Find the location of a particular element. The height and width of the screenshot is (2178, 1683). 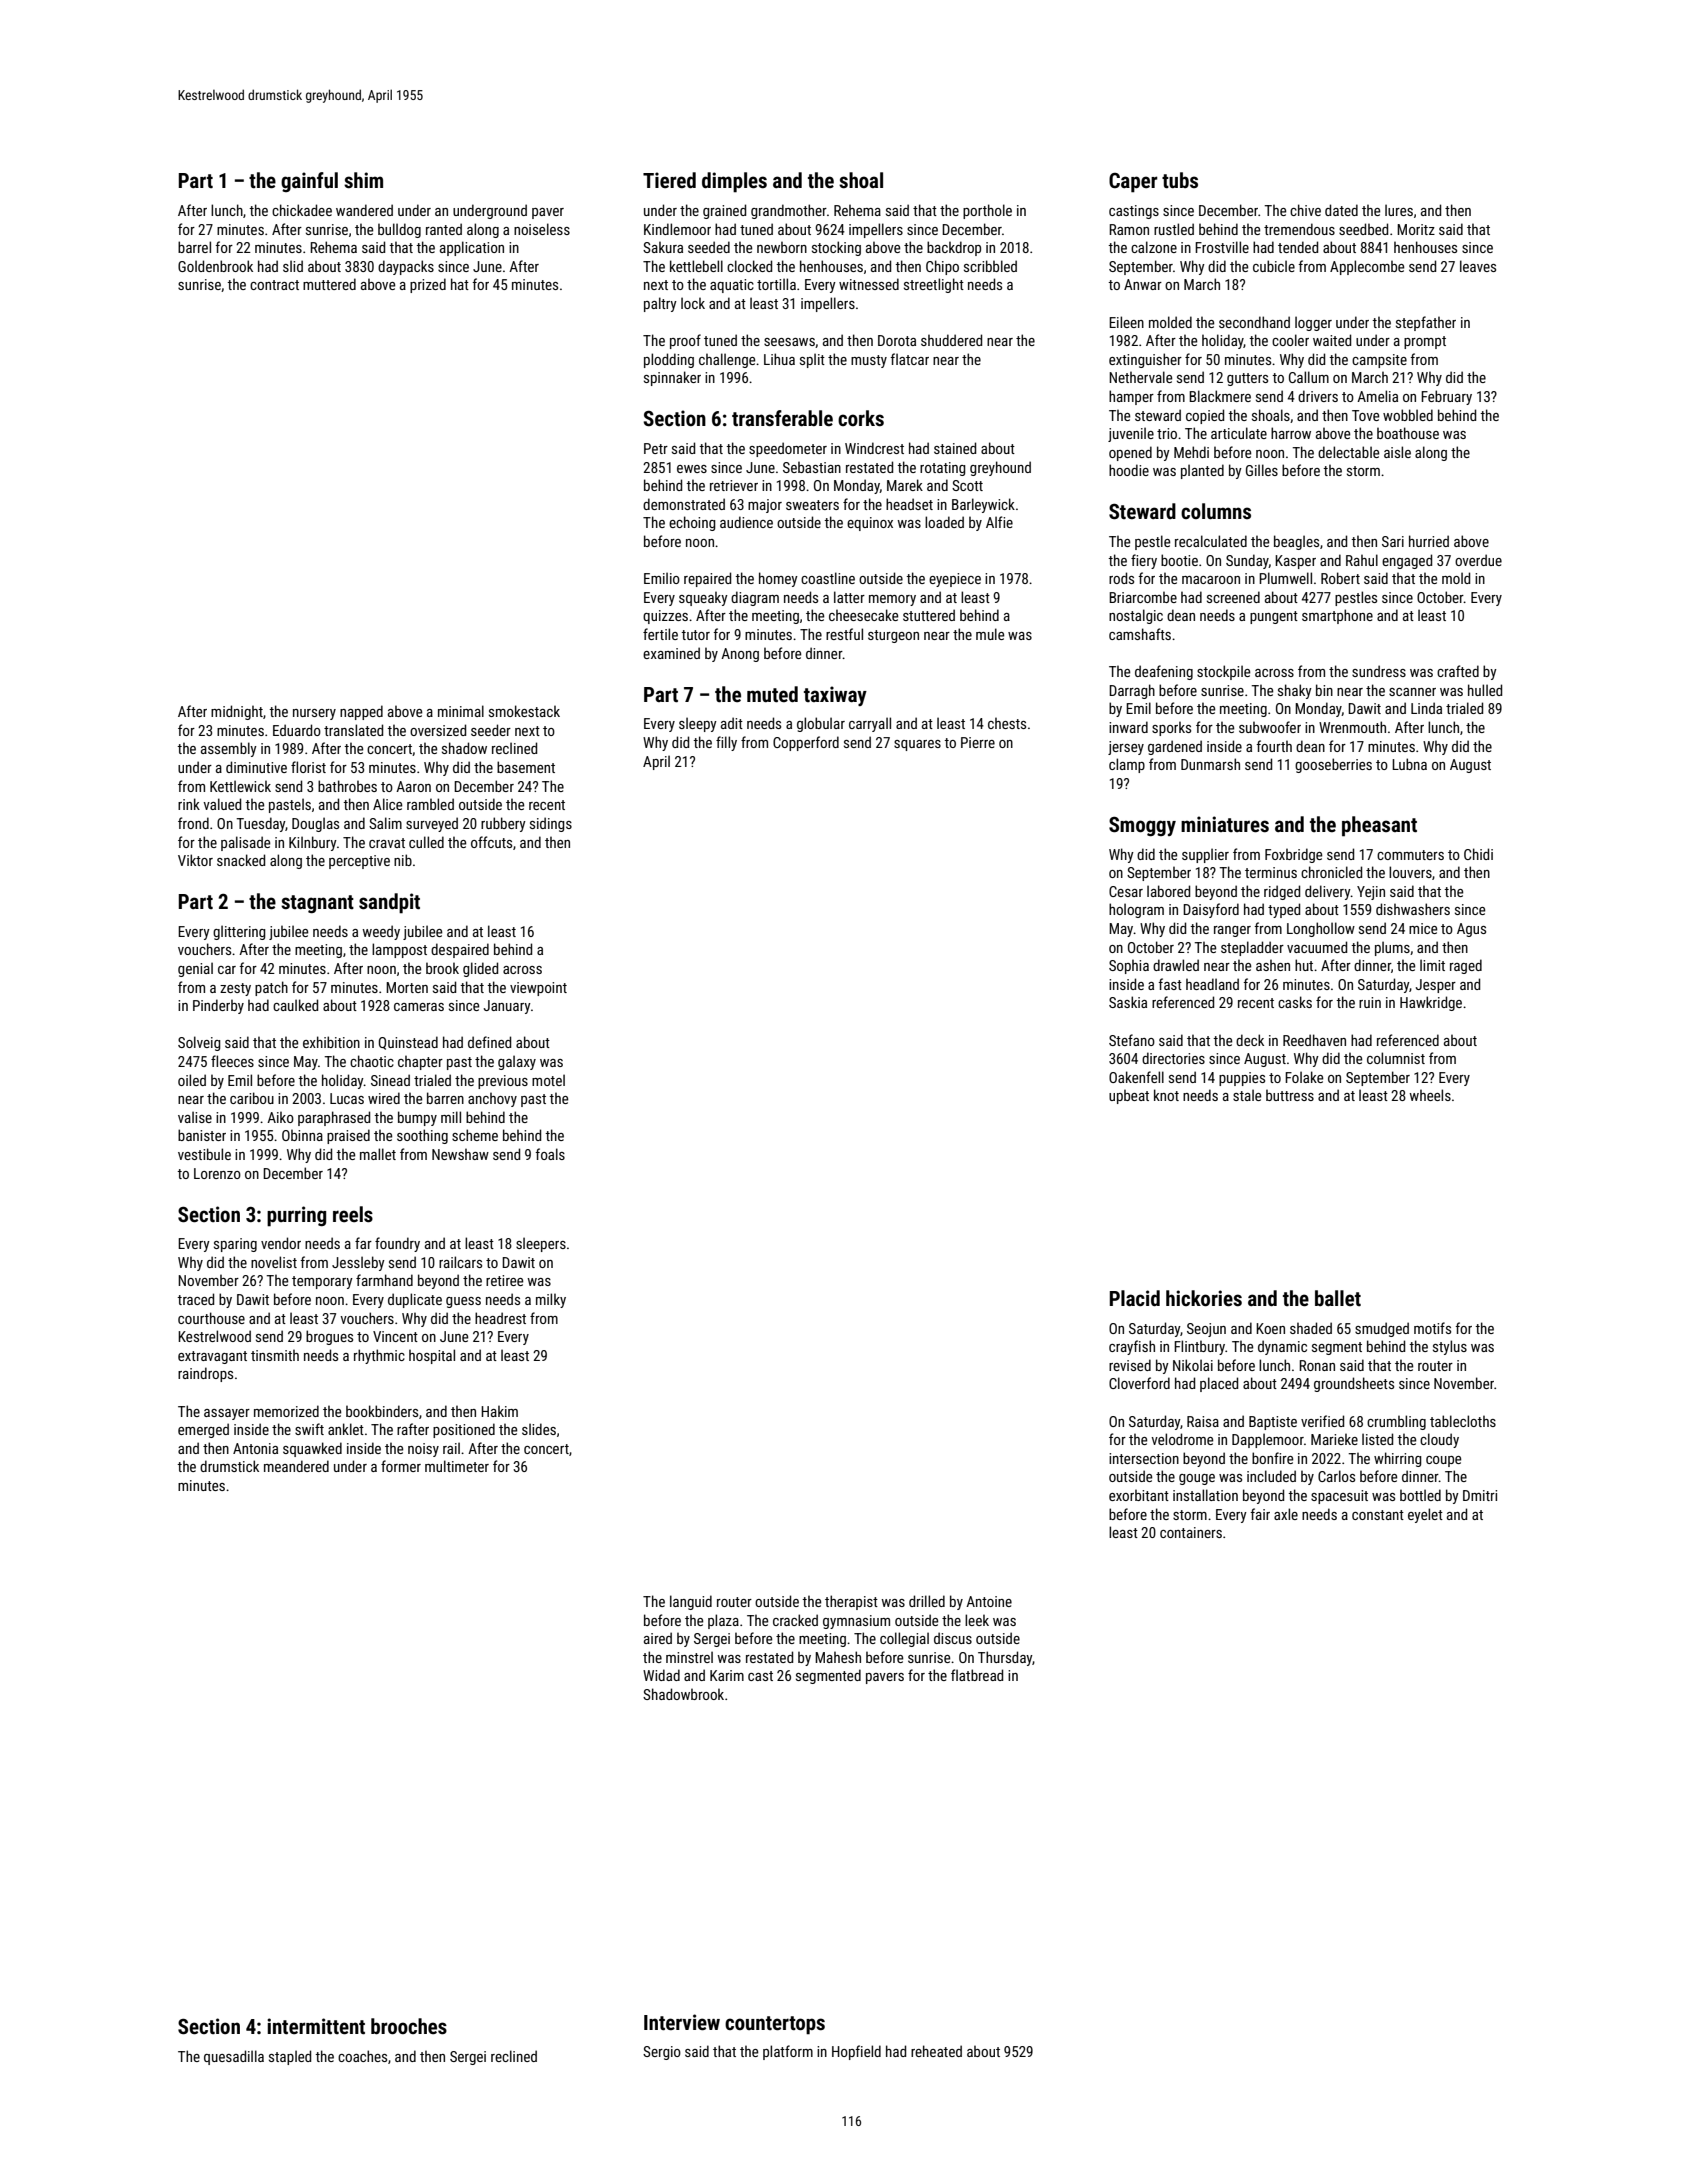

harrow is located at coordinates (1291, 433).
